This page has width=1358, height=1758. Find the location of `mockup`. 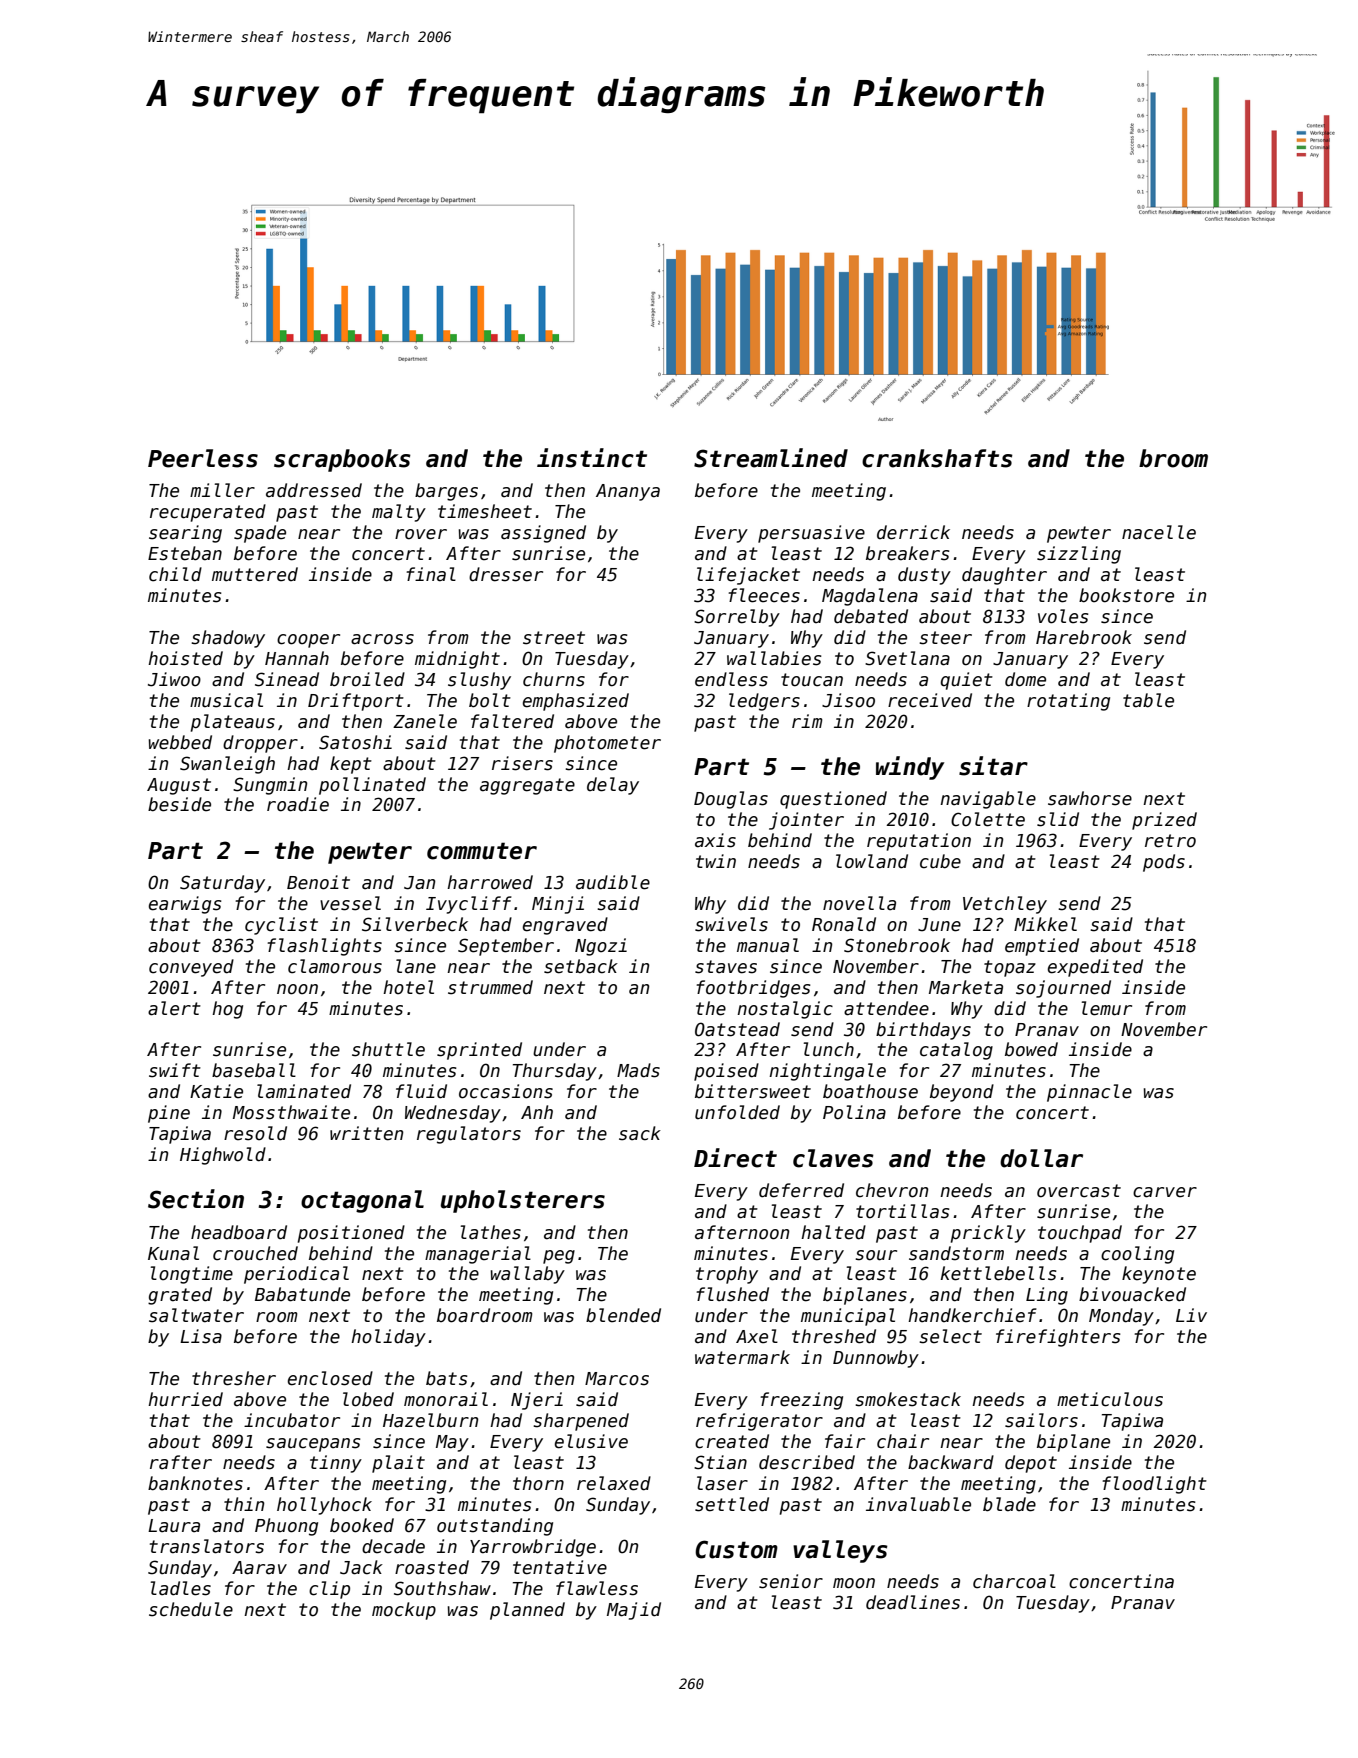

mockup is located at coordinates (404, 1611).
